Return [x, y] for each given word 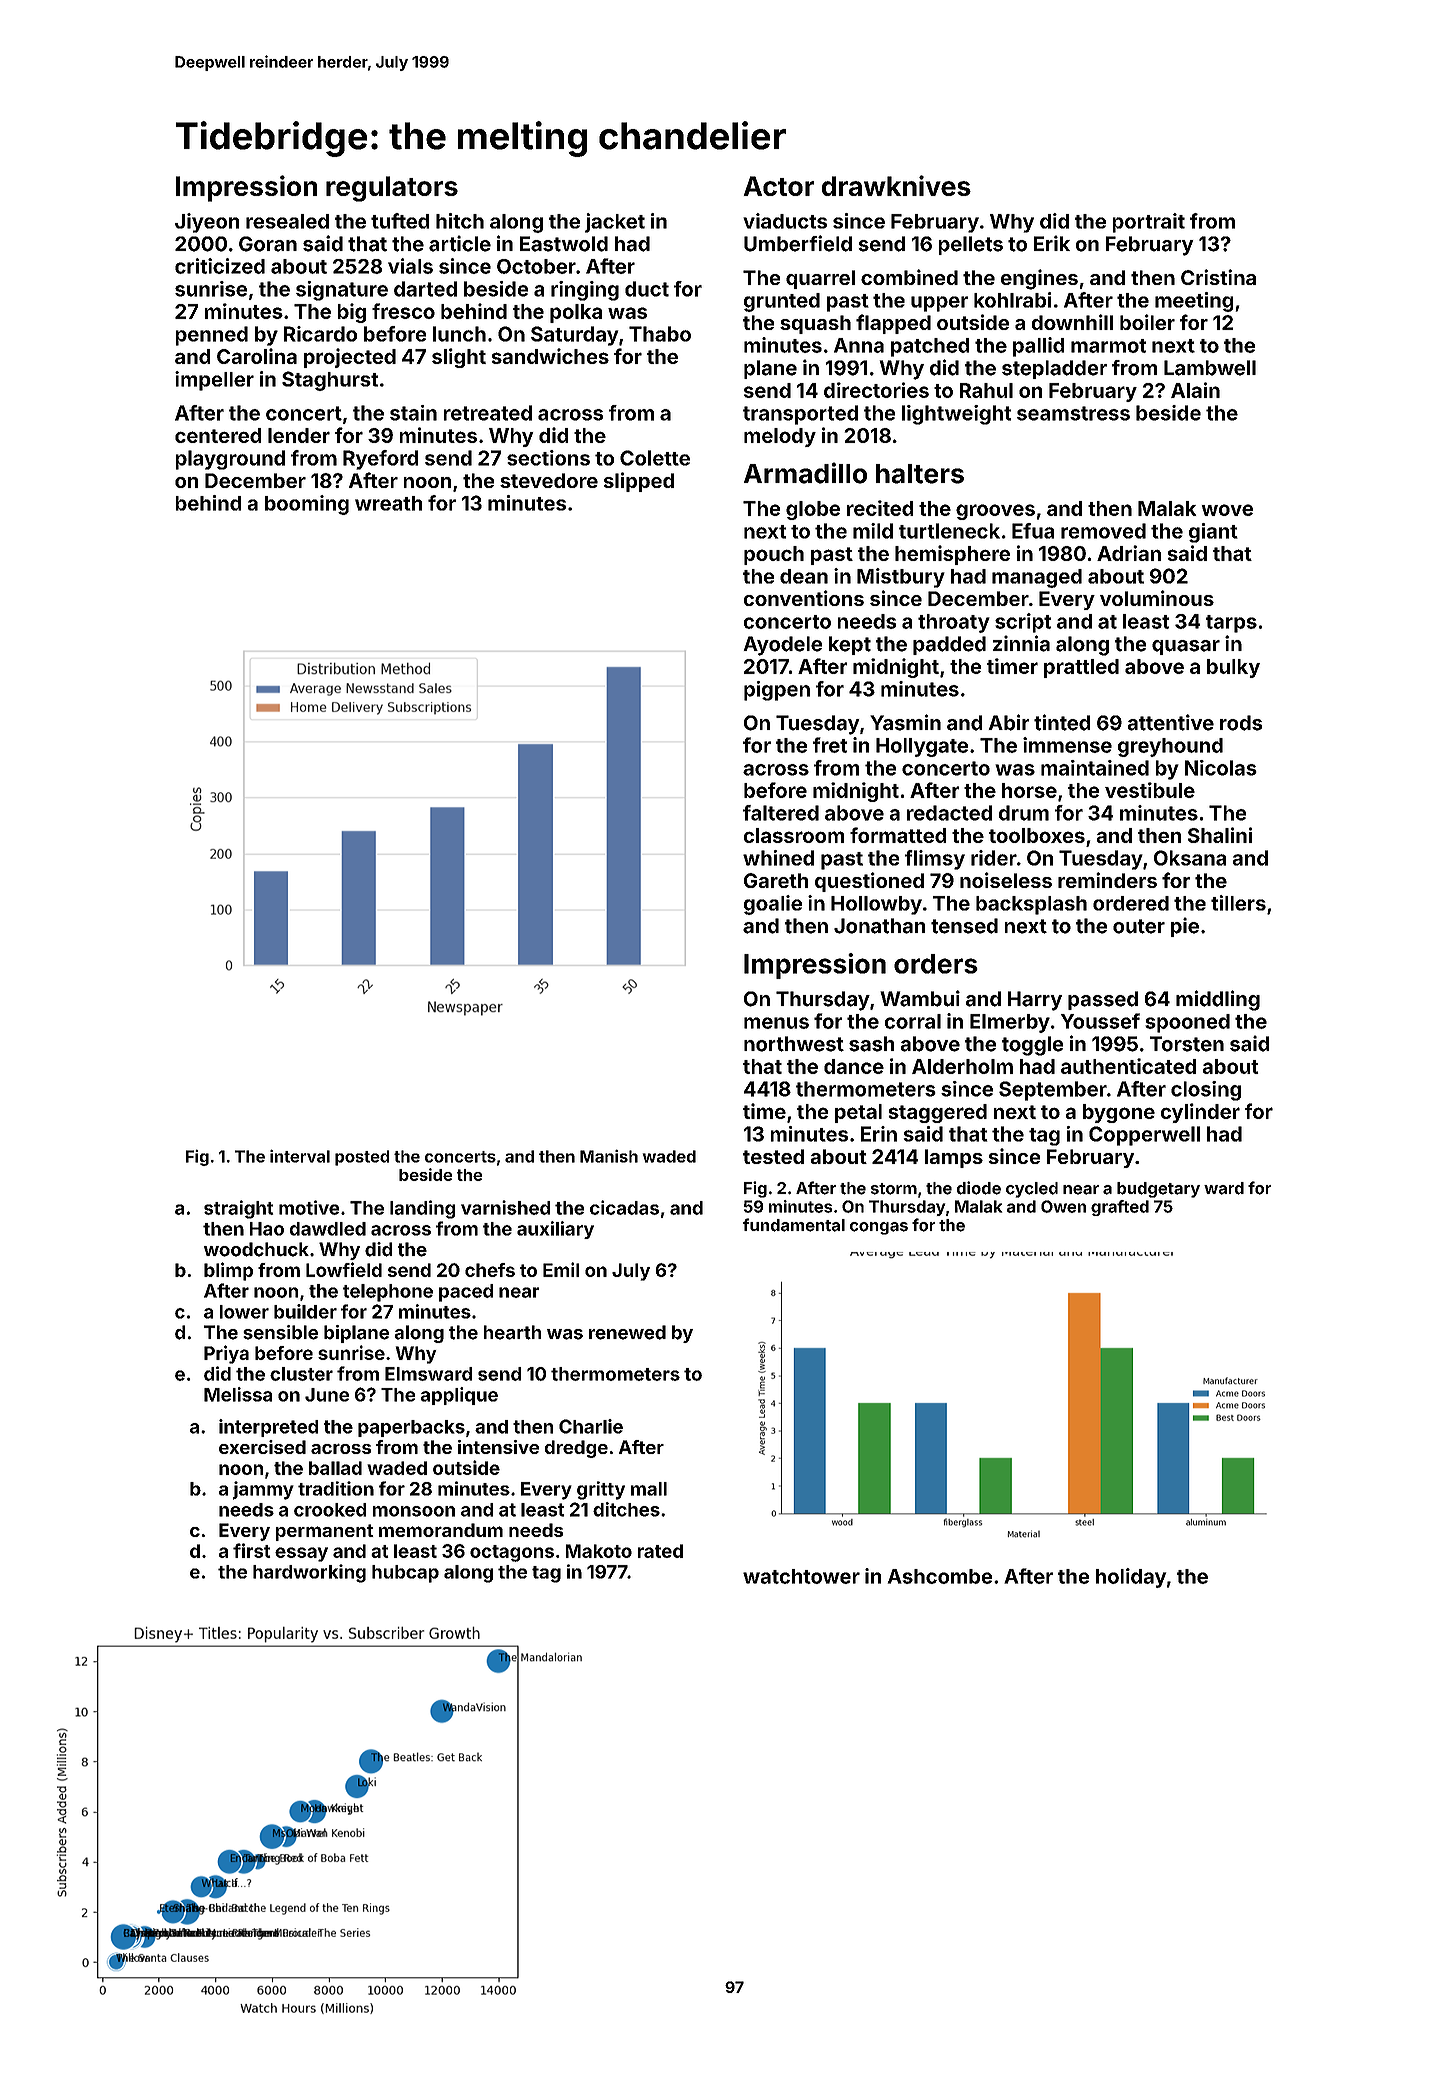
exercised [262, 1447]
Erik [1052, 243]
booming [307, 505]
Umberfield [798, 243]
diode [979, 1188]
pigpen [777, 691]
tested [773, 1156]
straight [238, 1209]
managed [1037, 578]
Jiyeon [207, 223]
